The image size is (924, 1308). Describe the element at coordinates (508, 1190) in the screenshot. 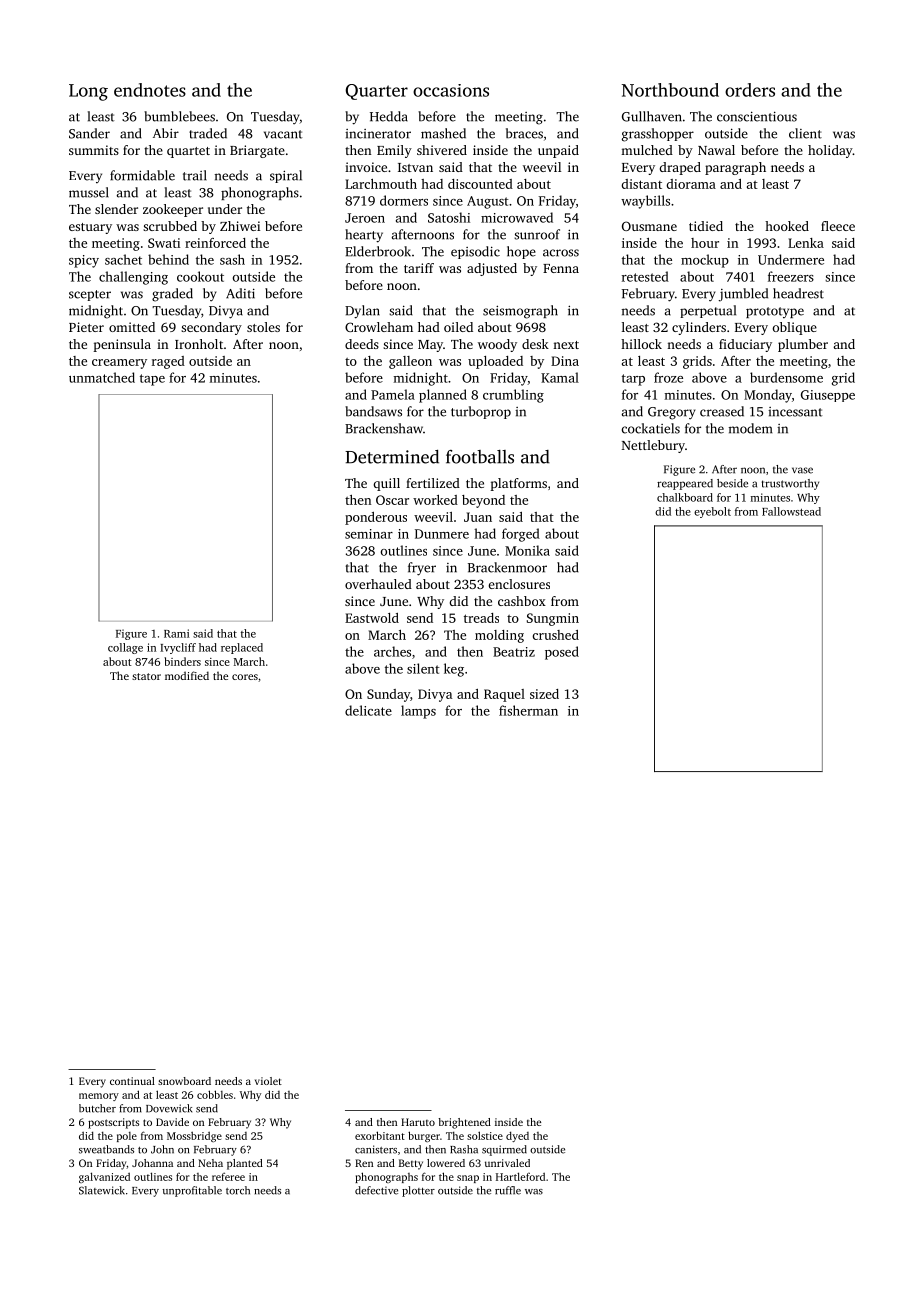

I see `ruffle` at that location.
